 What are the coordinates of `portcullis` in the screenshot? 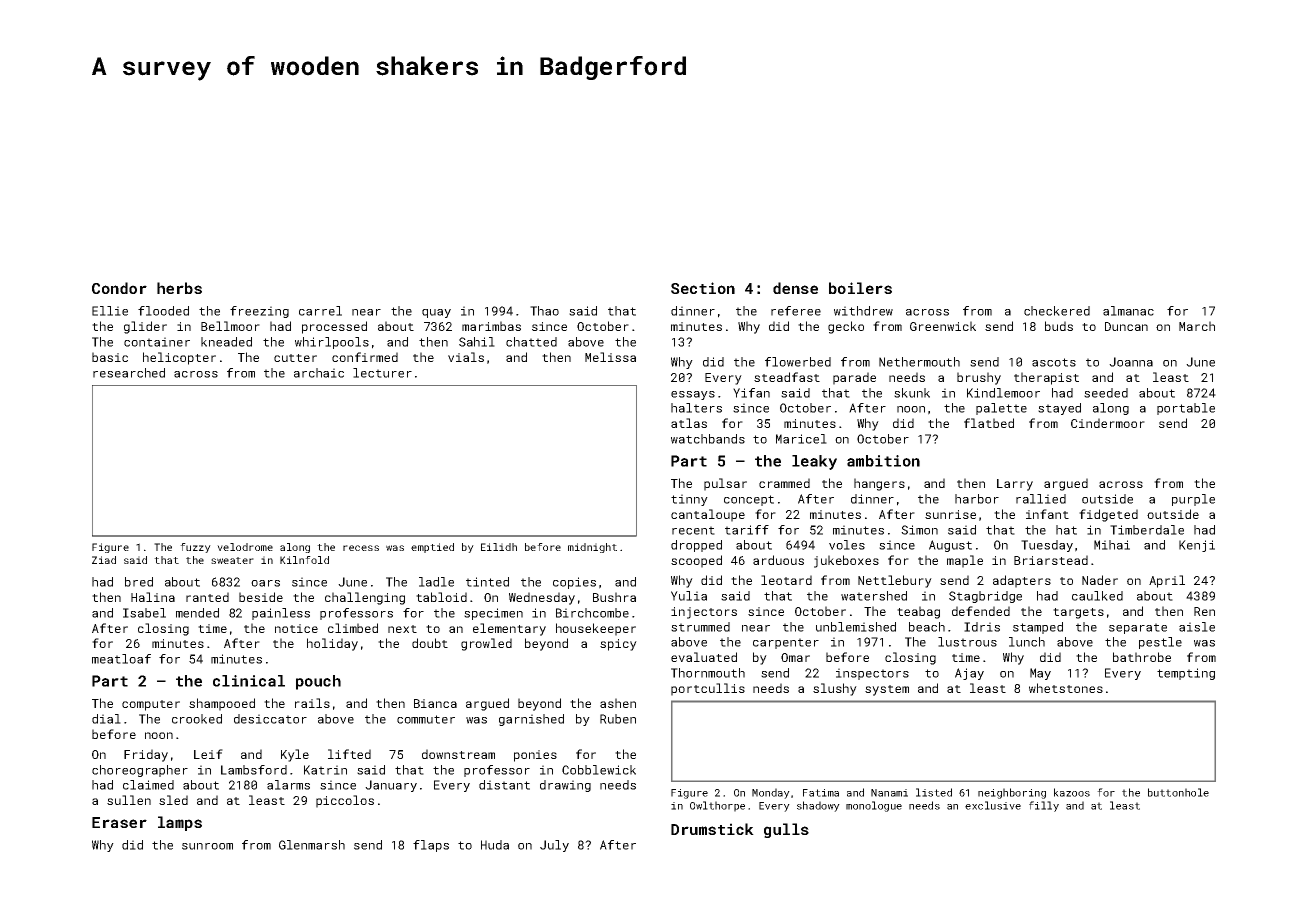 It's located at (708, 689).
